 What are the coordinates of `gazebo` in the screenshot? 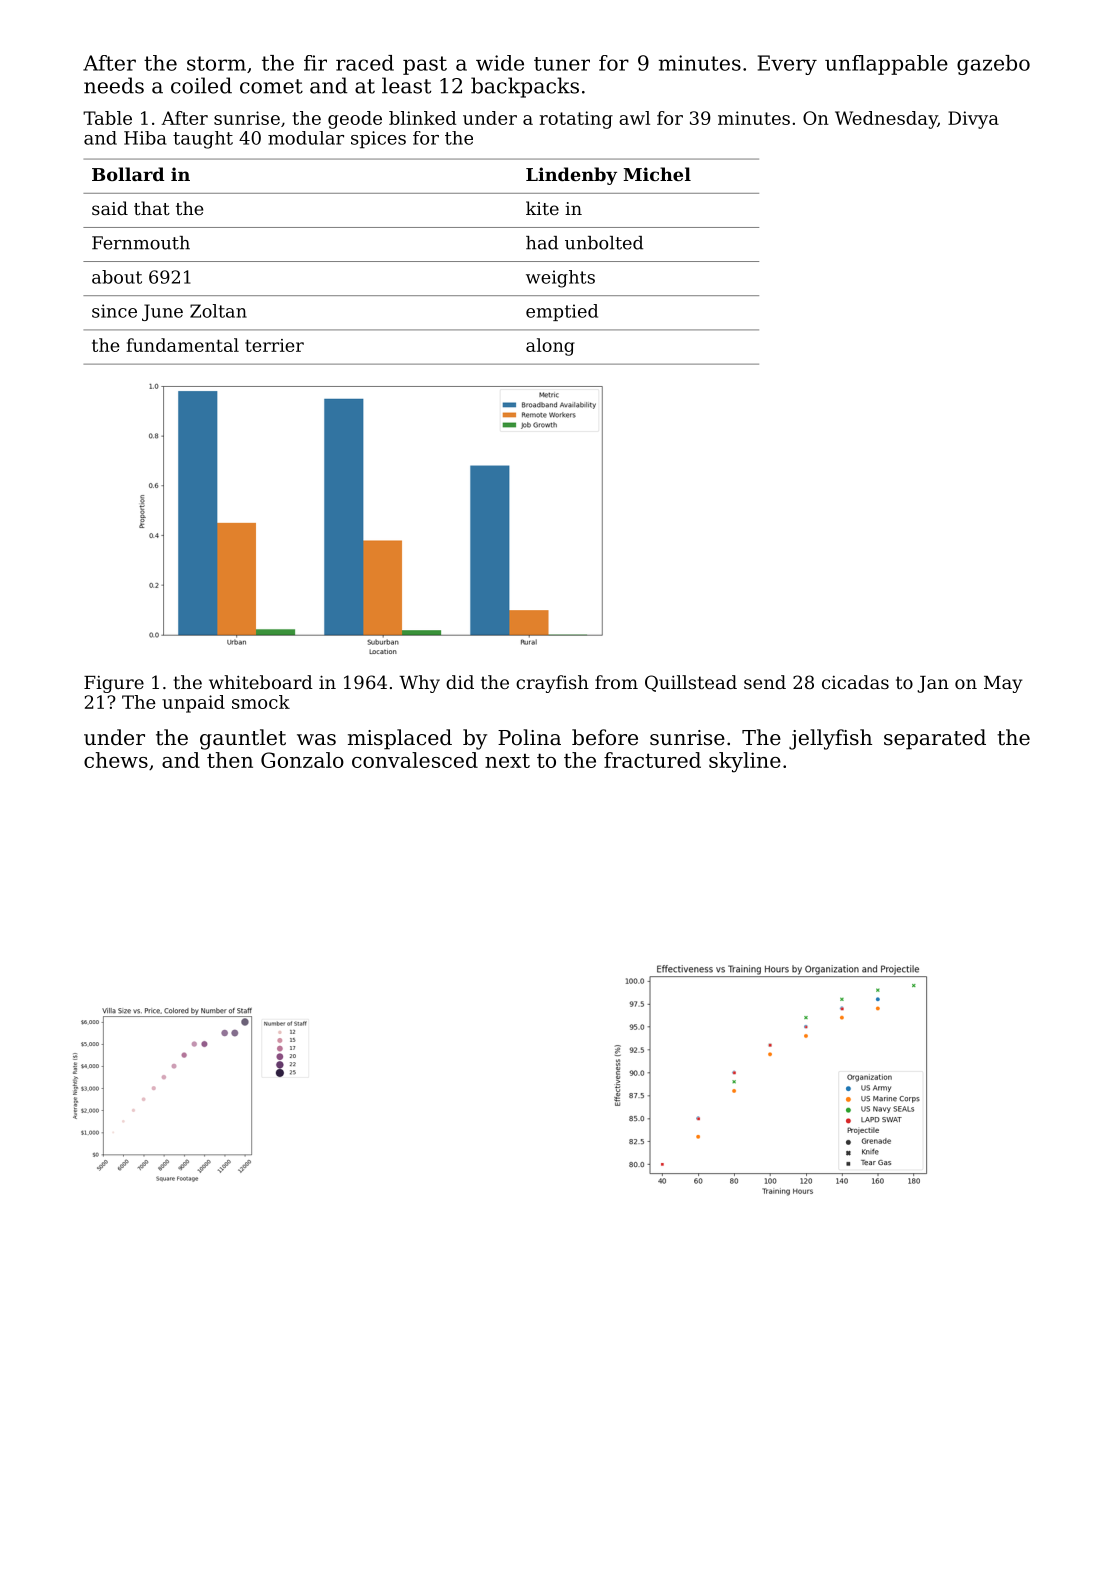 It's located at (993, 65).
